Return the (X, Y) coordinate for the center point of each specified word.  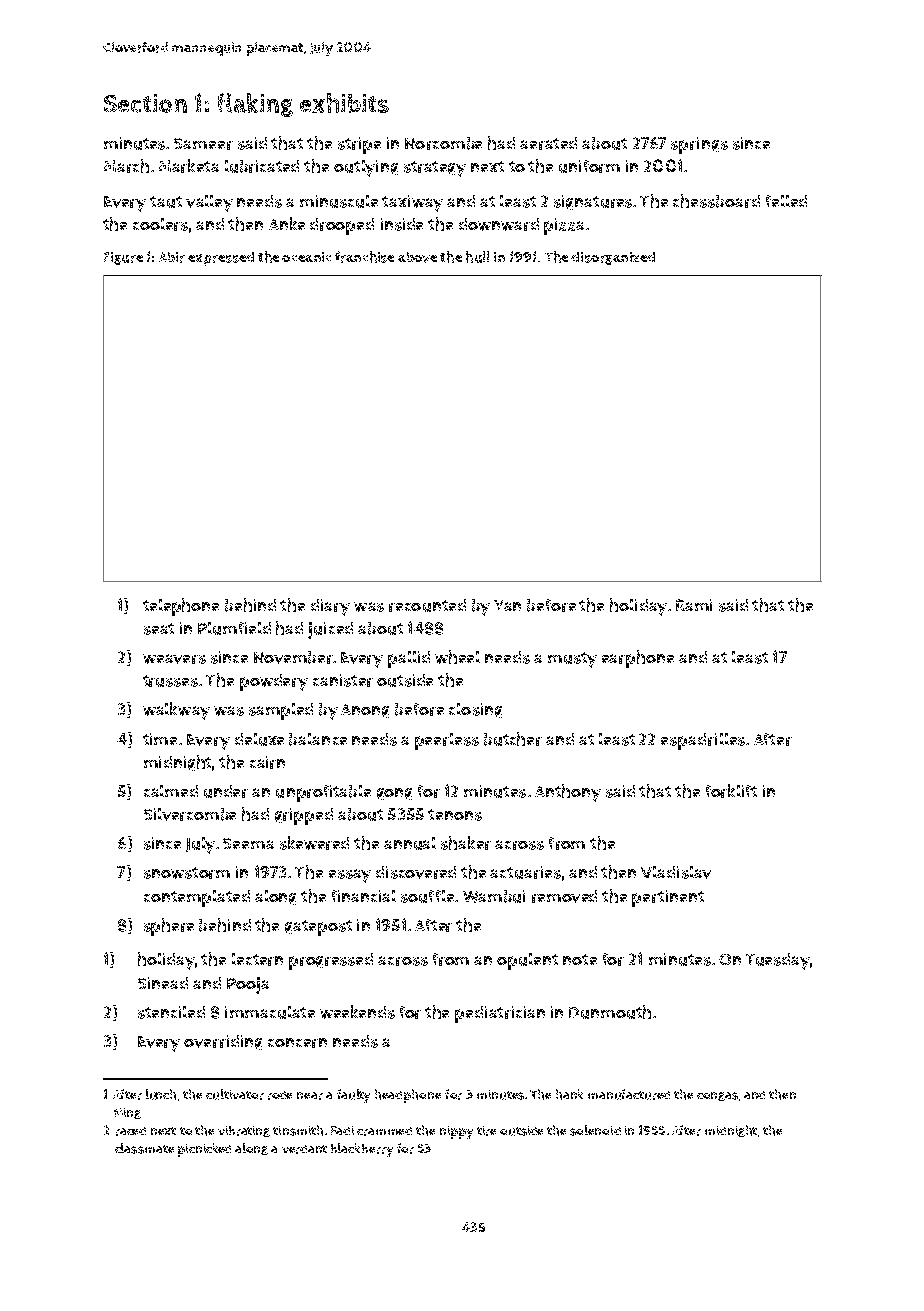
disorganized (613, 258)
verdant (304, 1149)
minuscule (339, 201)
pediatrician (500, 1014)
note (580, 959)
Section (145, 103)
